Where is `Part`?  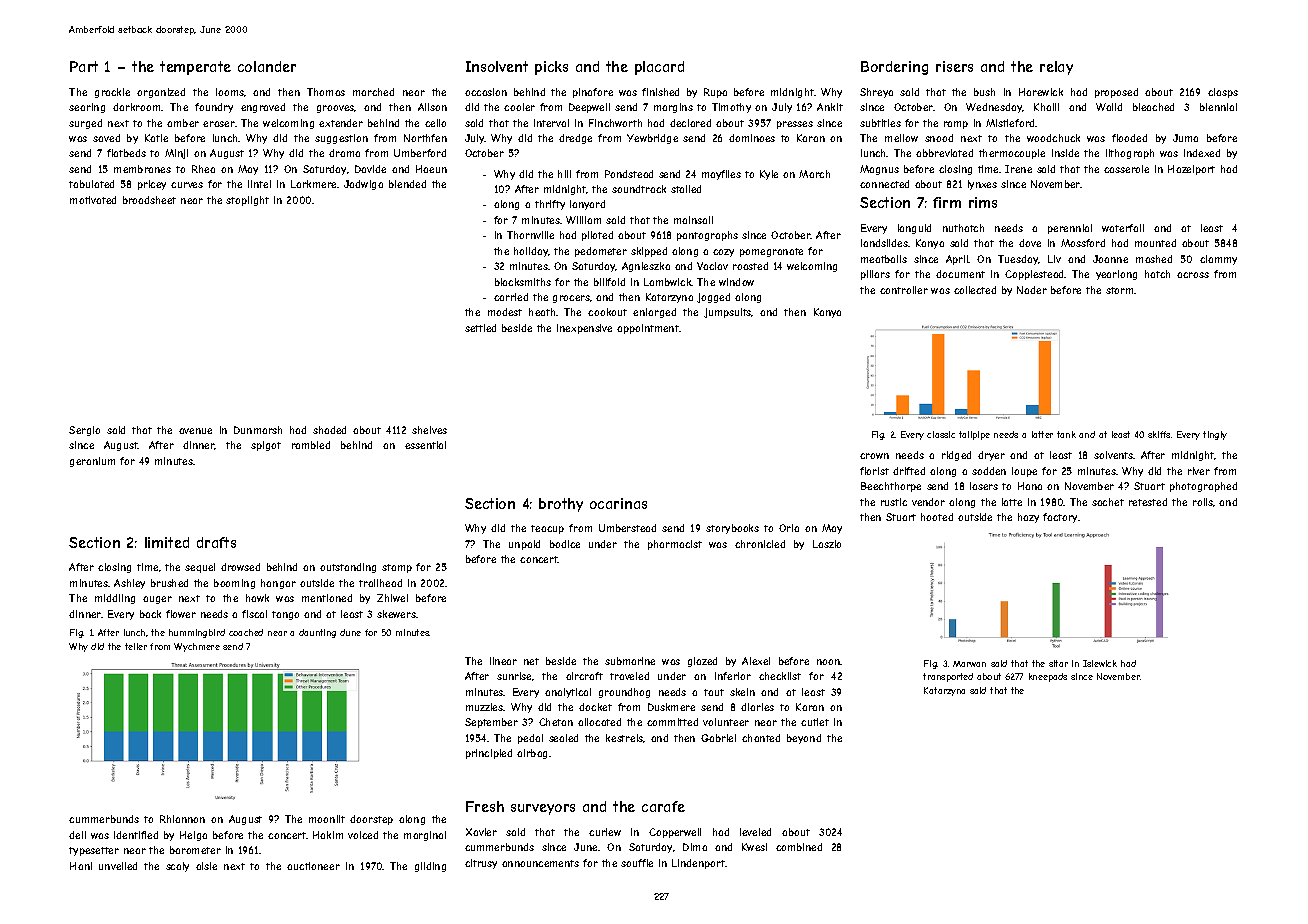 Part is located at coordinates (84, 66).
